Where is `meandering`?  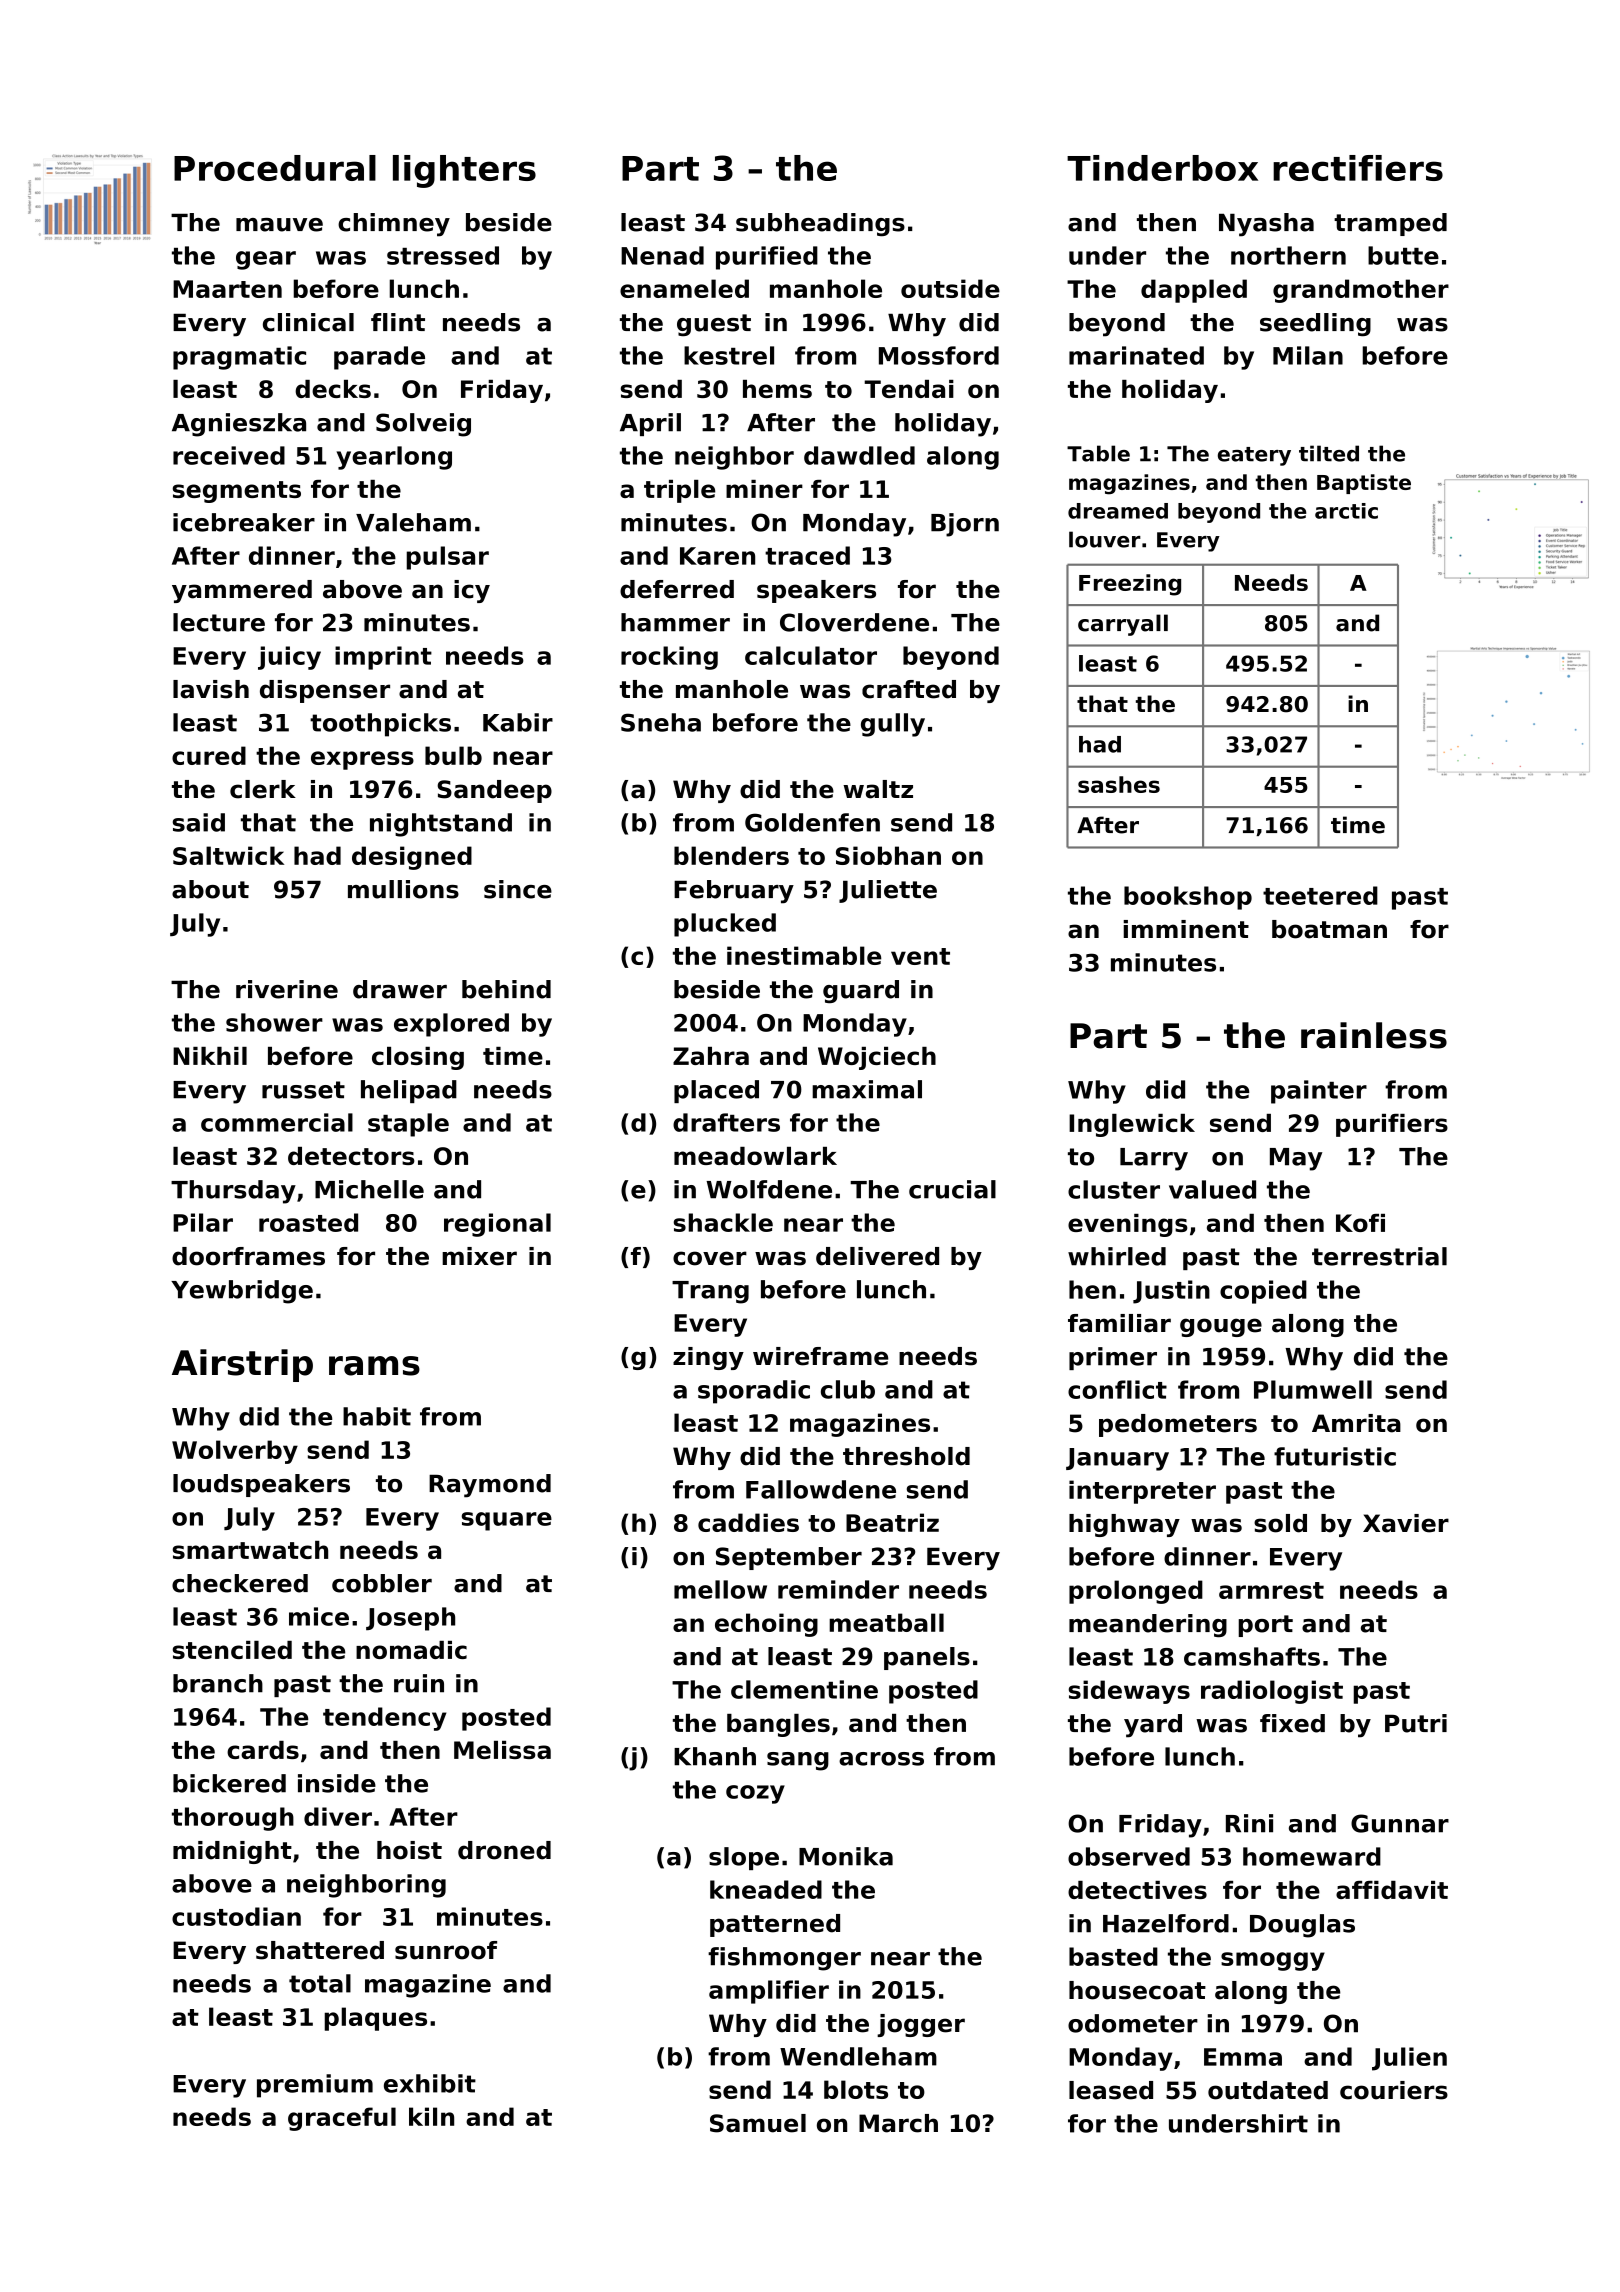 meandering is located at coordinates (1148, 1626).
